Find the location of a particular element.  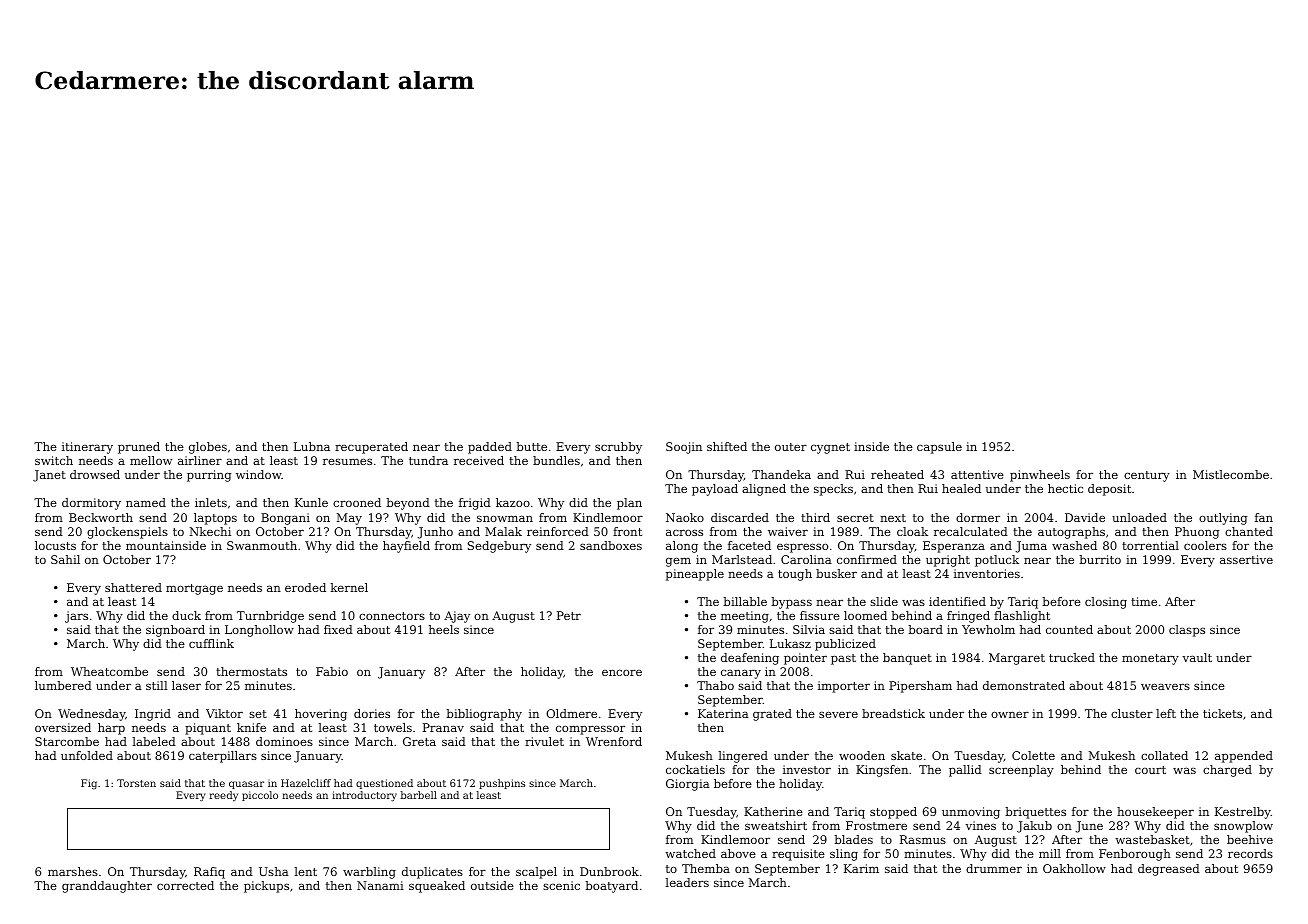

time is located at coordinates (1144, 601).
